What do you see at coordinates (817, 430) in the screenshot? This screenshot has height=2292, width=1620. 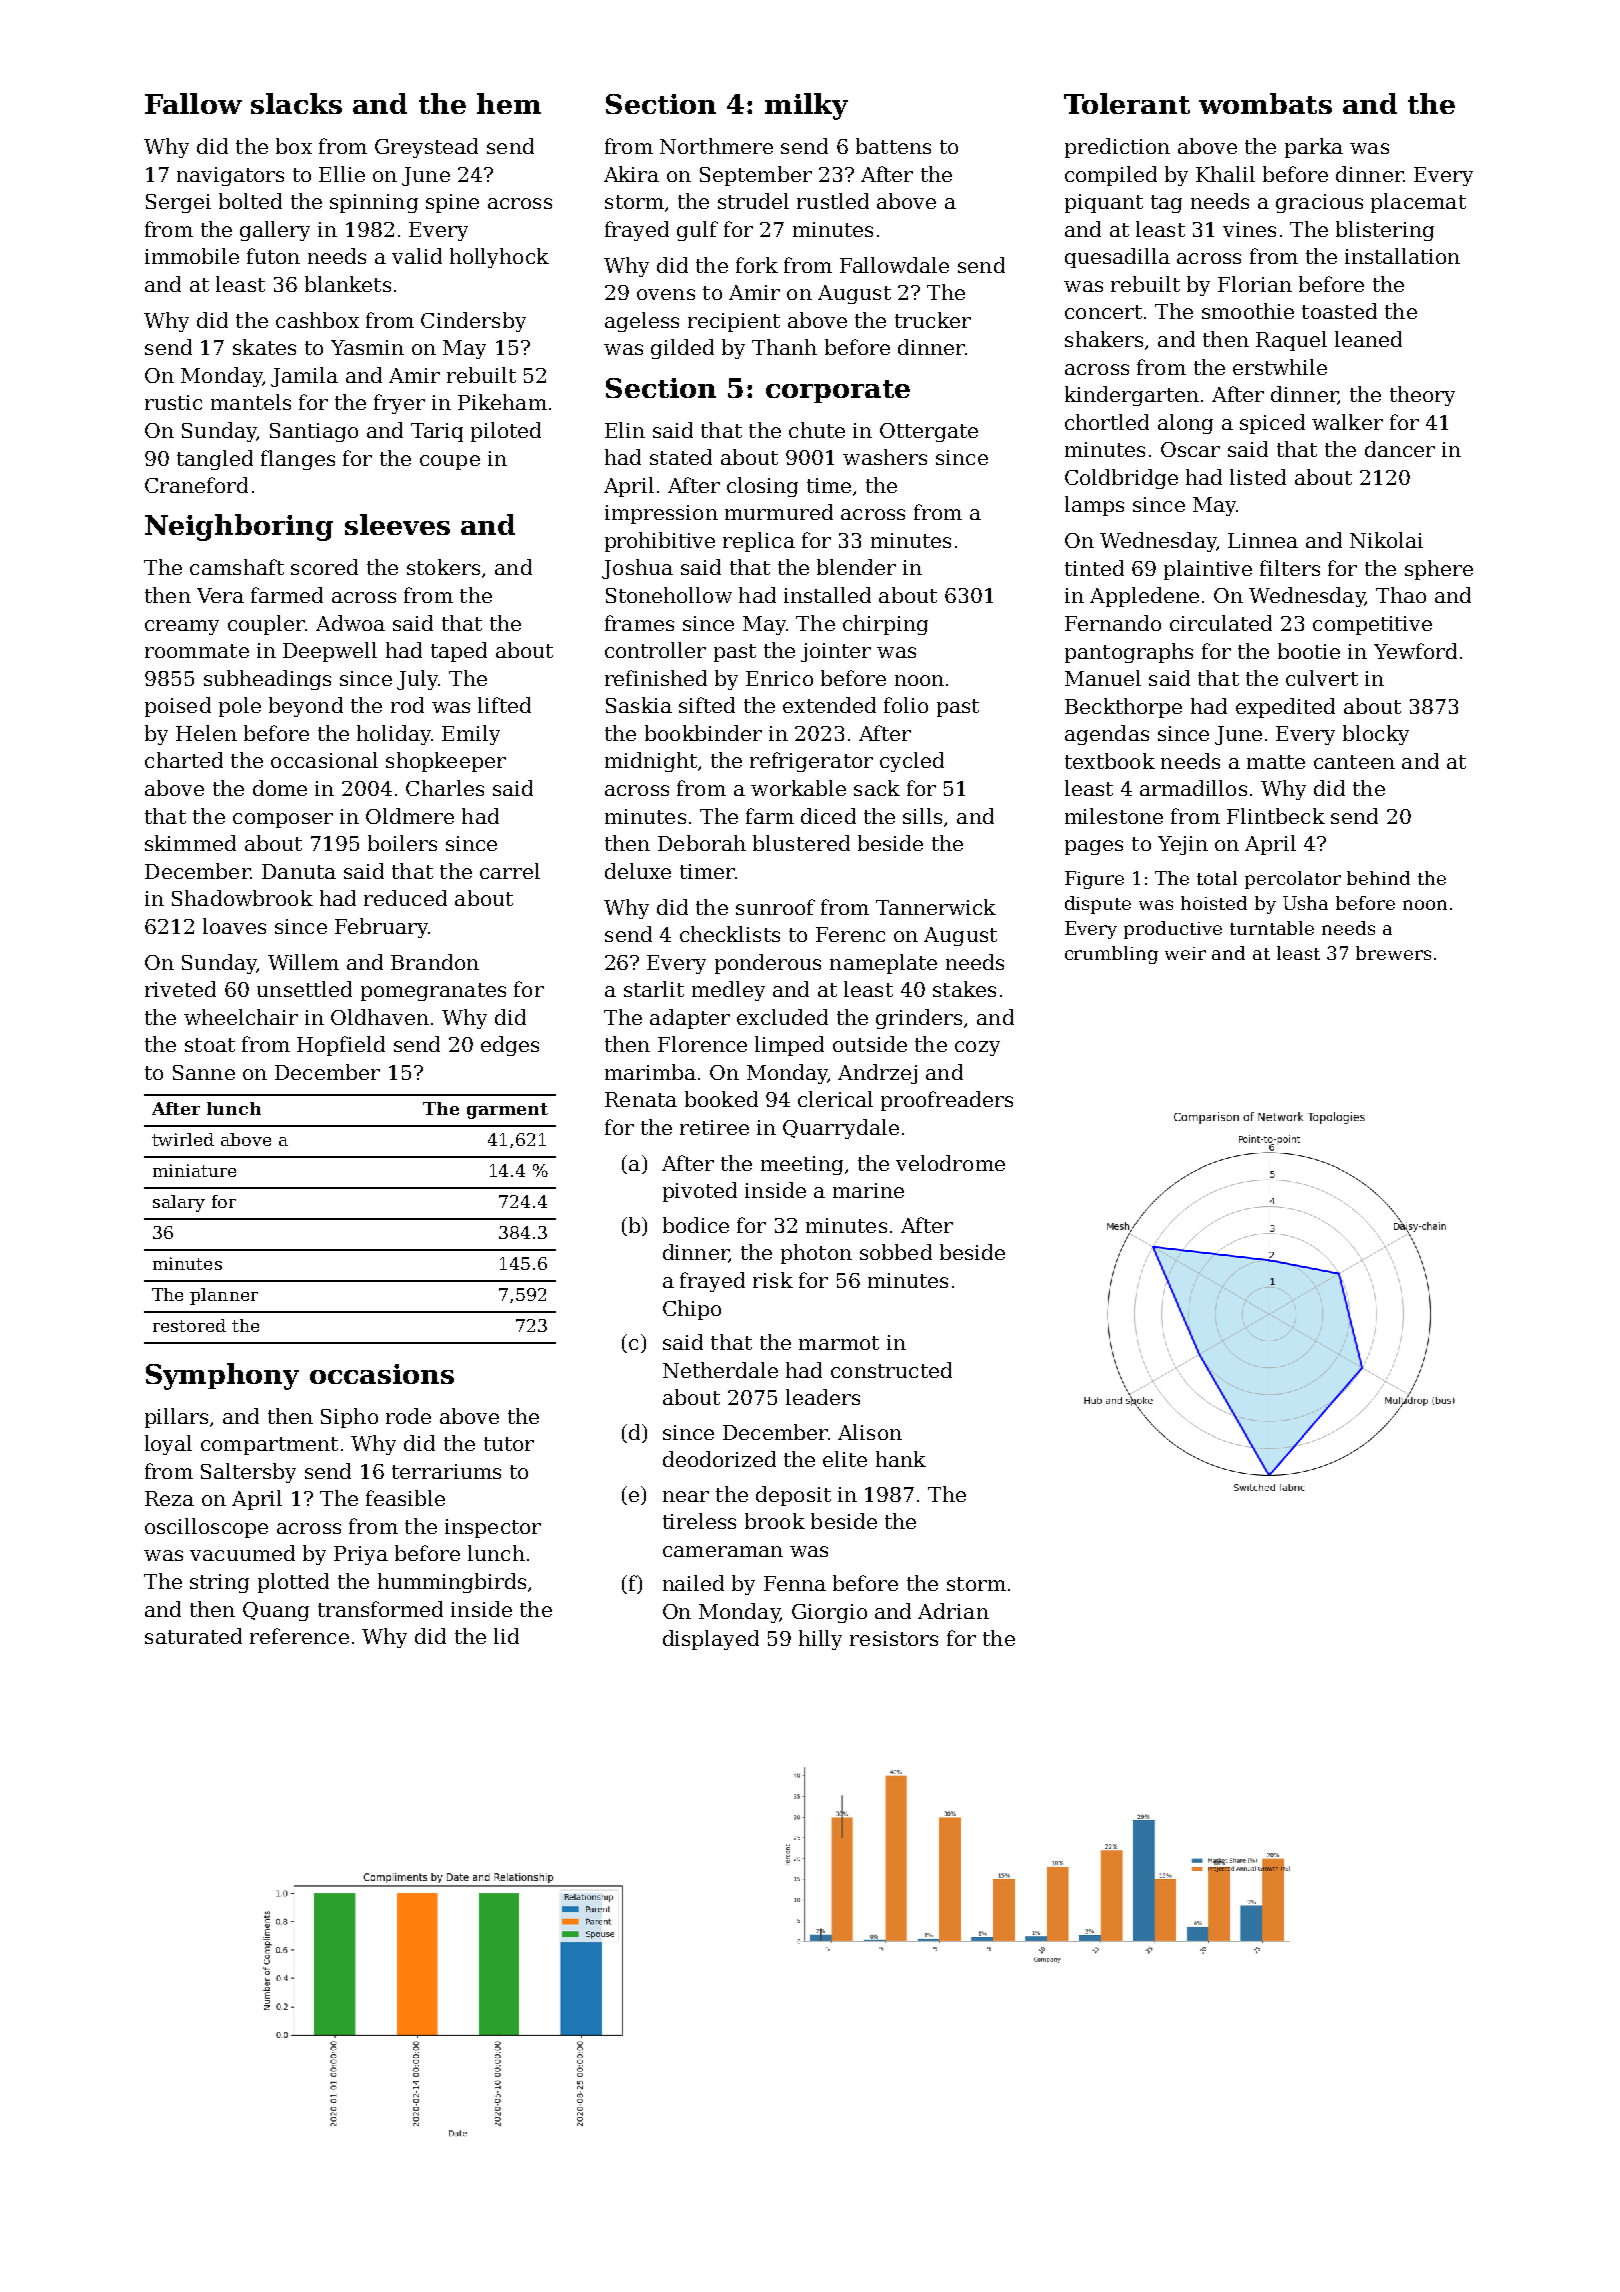 I see `chute` at bounding box center [817, 430].
